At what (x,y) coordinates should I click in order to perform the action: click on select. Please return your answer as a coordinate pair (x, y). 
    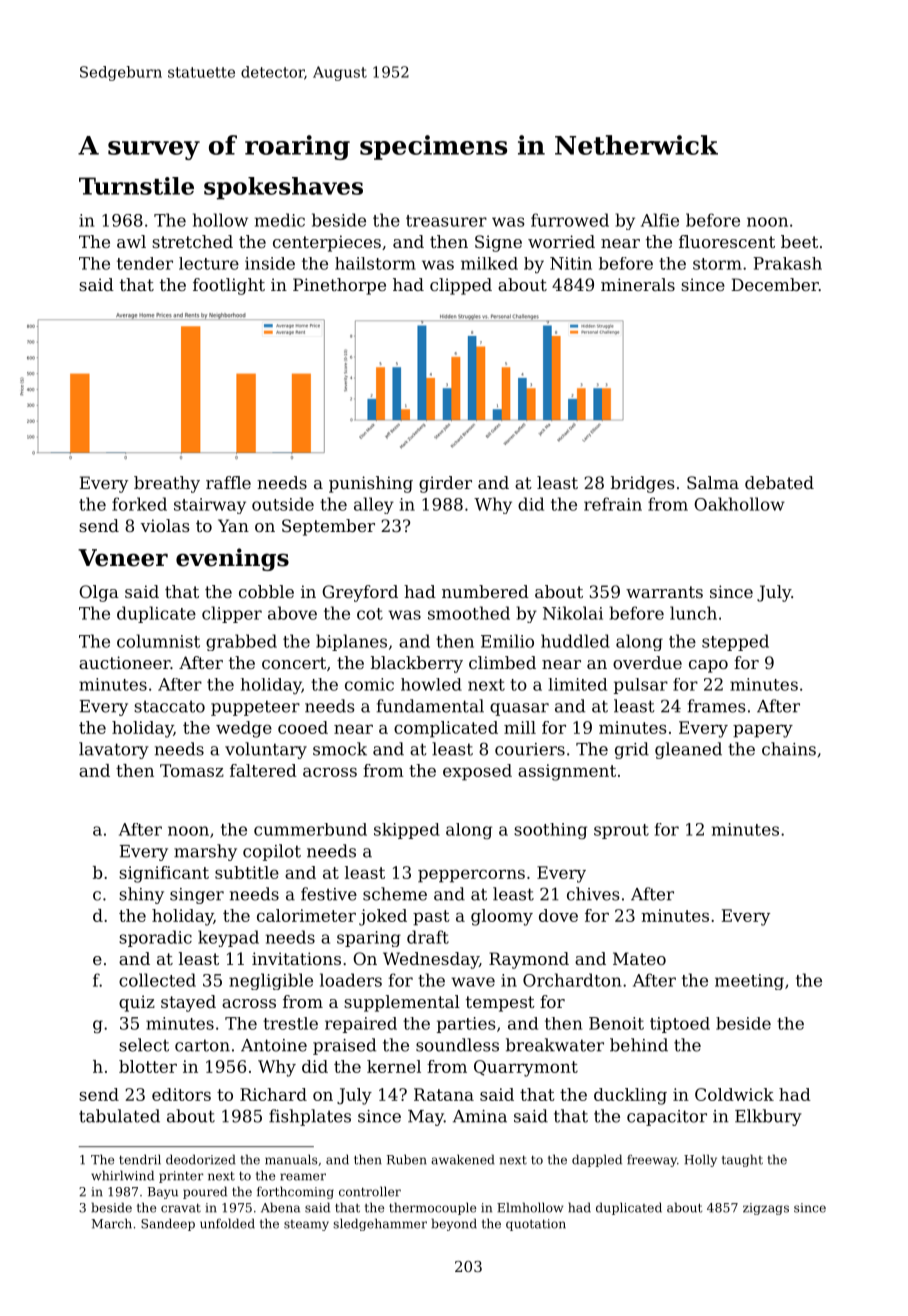
    Looking at the image, I should click on (144, 1045).
